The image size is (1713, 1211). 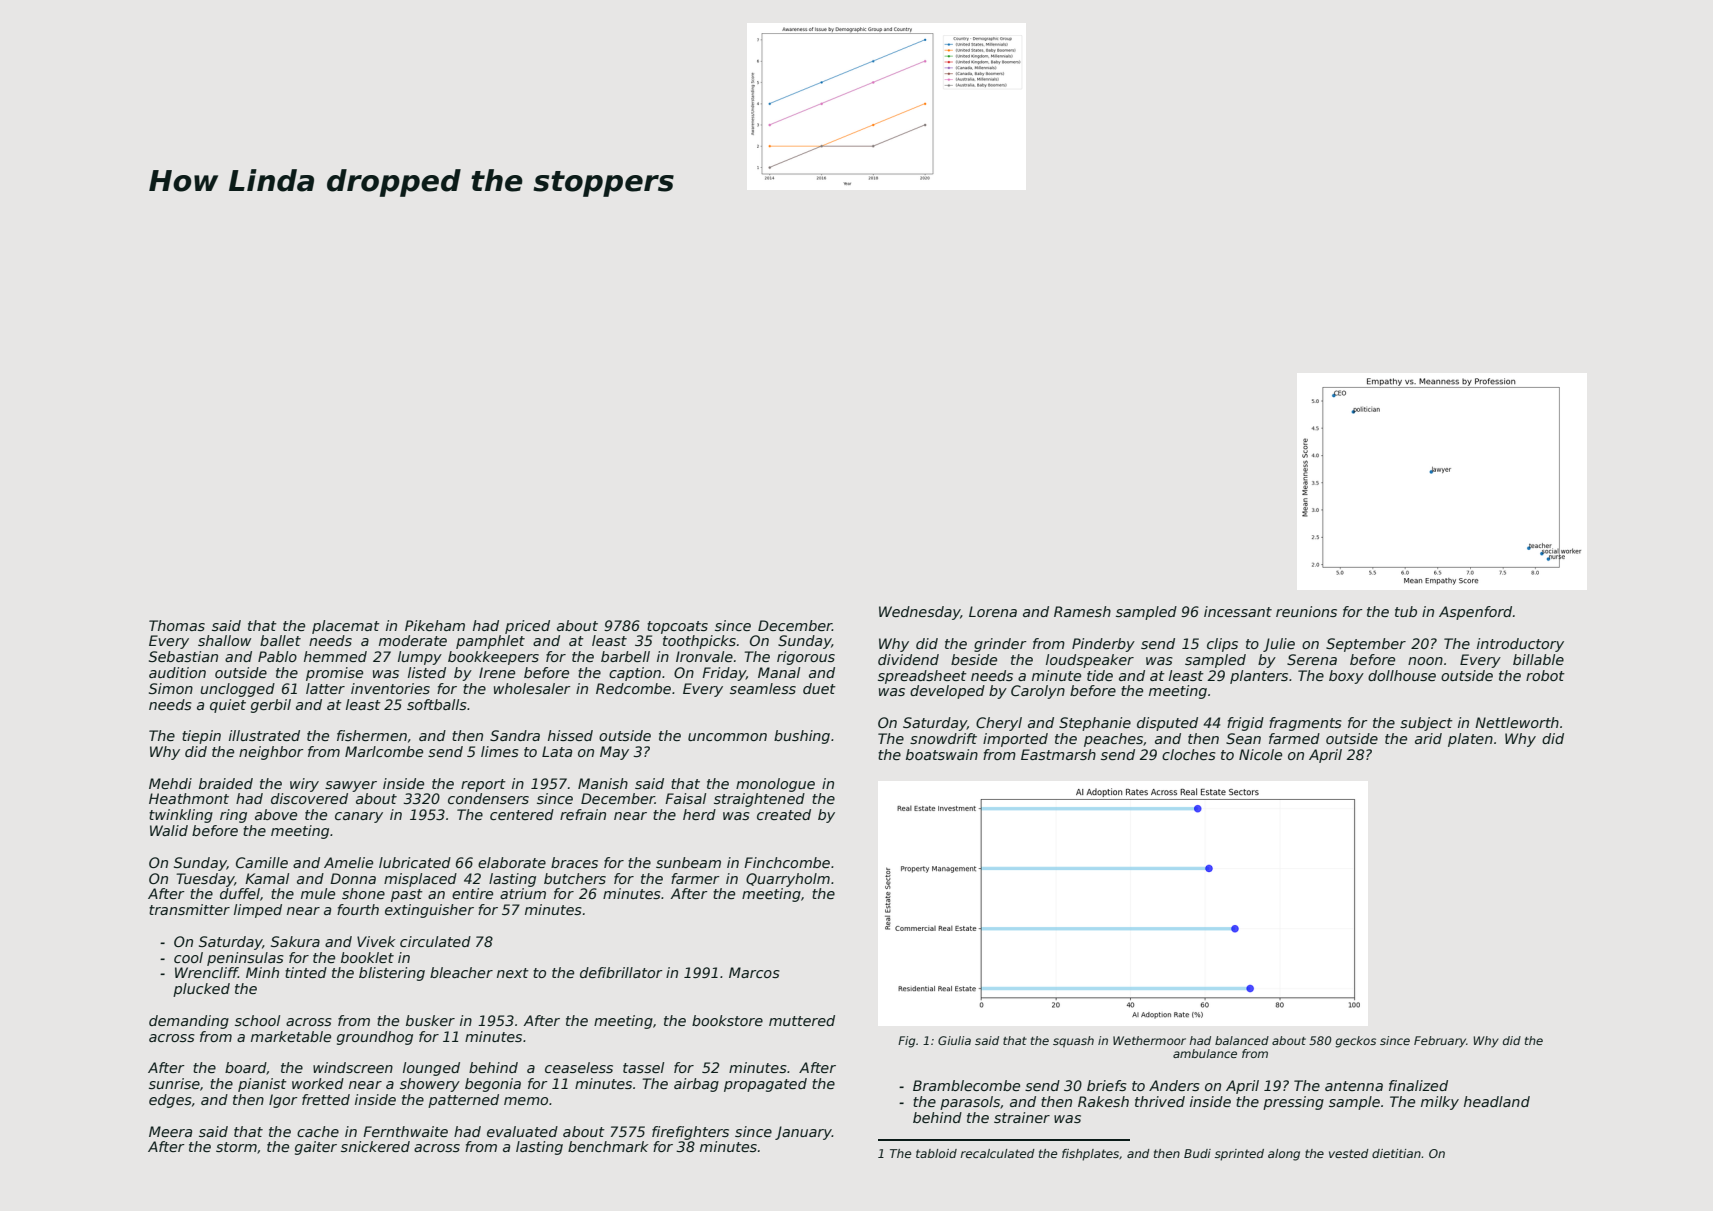 I want to click on reunions, so click(x=1306, y=611).
